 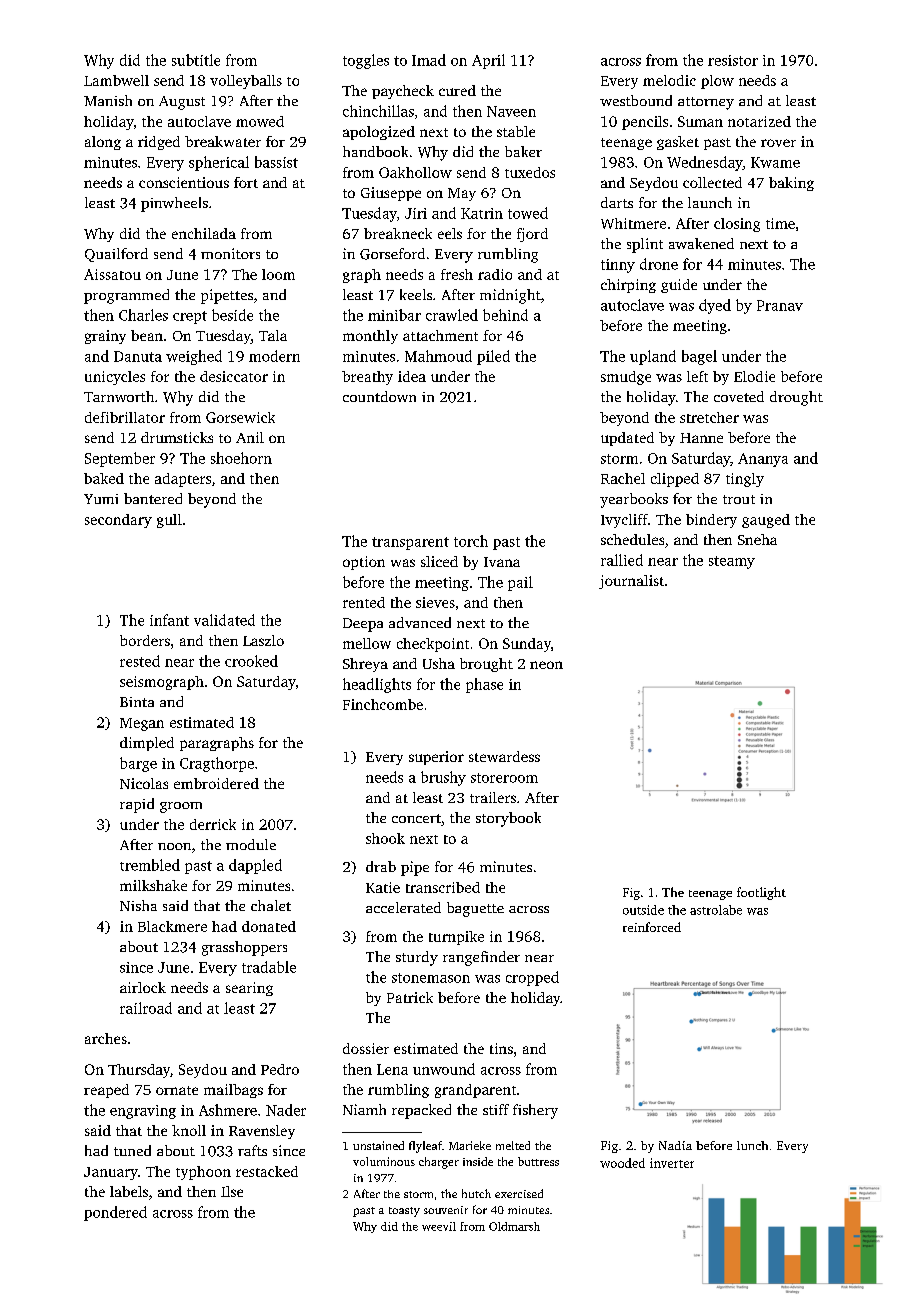 What do you see at coordinates (116, 80) in the screenshot?
I see `Lambwell` at bounding box center [116, 80].
